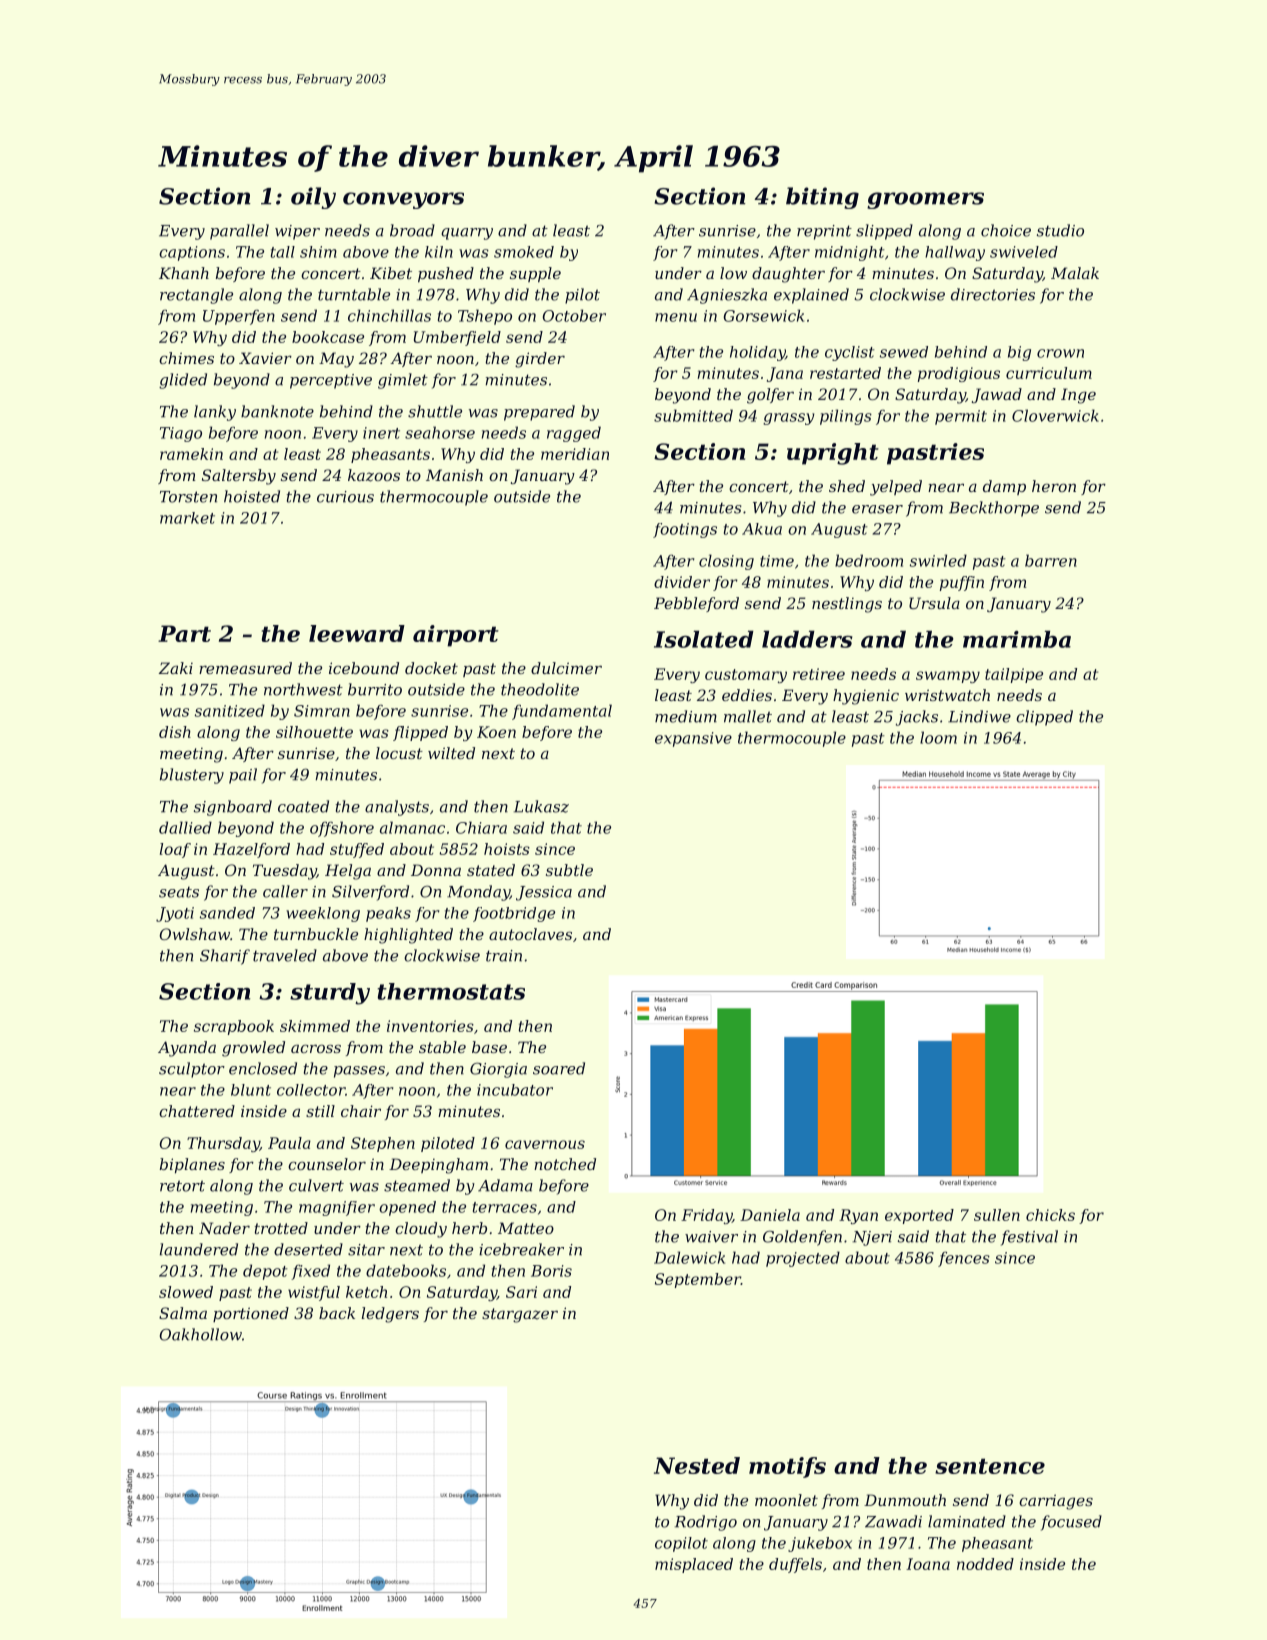 This image has height=1640, width=1267. What do you see at coordinates (559, 1068) in the image?
I see `soared` at bounding box center [559, 1068].
